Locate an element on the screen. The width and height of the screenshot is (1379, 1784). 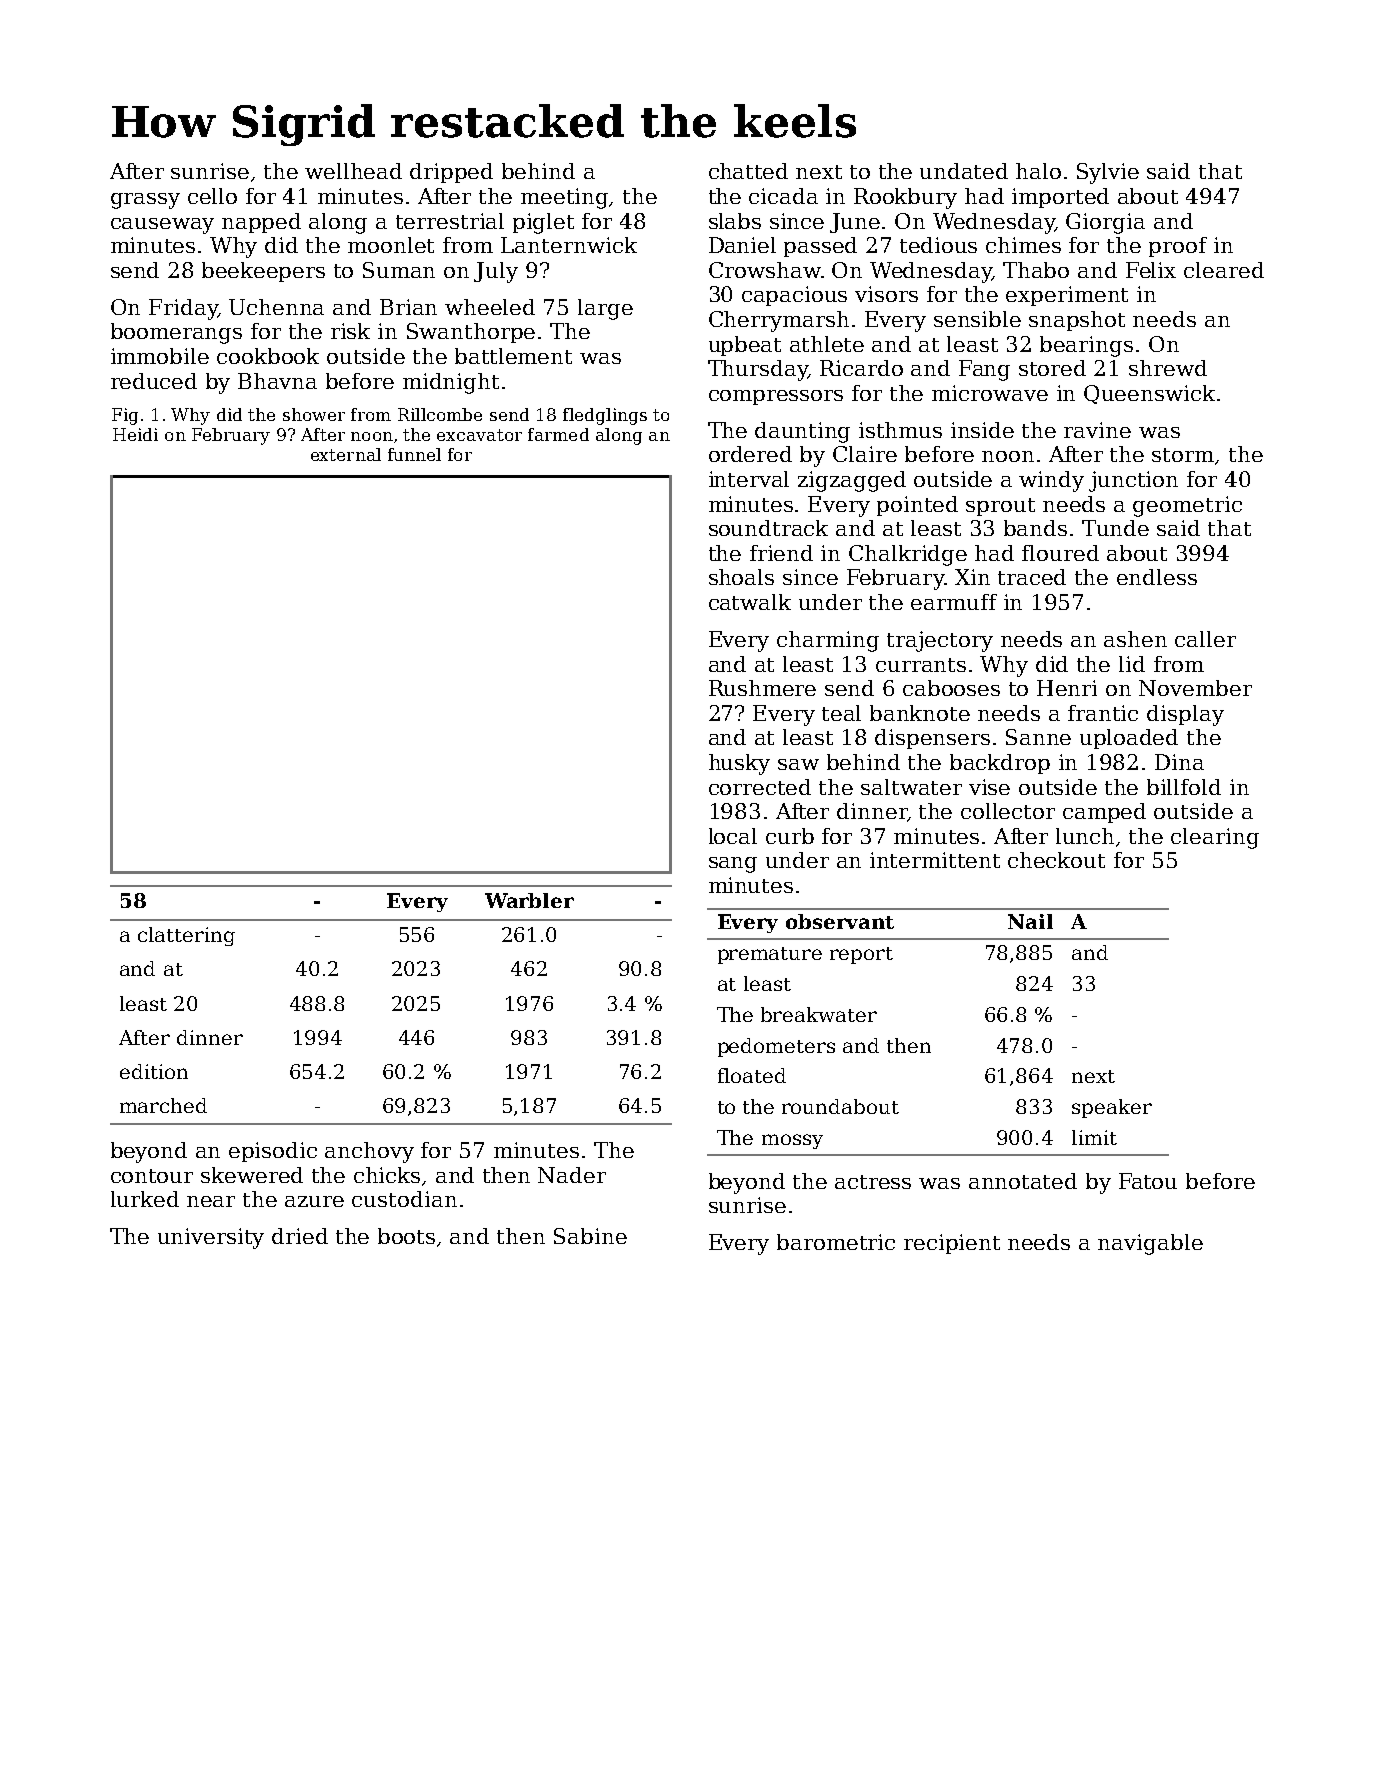
immobile is located at coordinates (160, 356).
